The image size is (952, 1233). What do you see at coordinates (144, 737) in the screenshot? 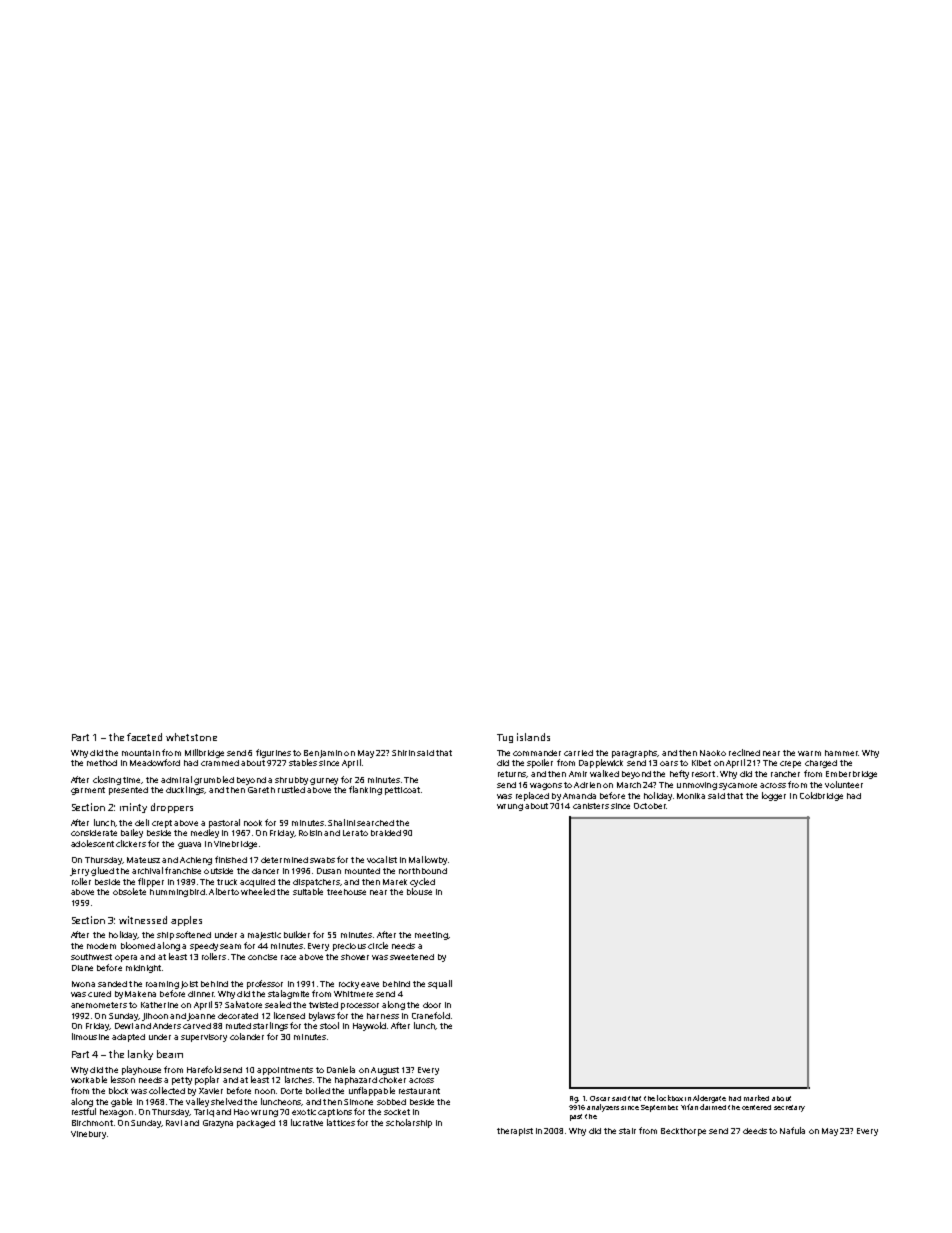
I see `faceted` at bounding box center [144, 737].
